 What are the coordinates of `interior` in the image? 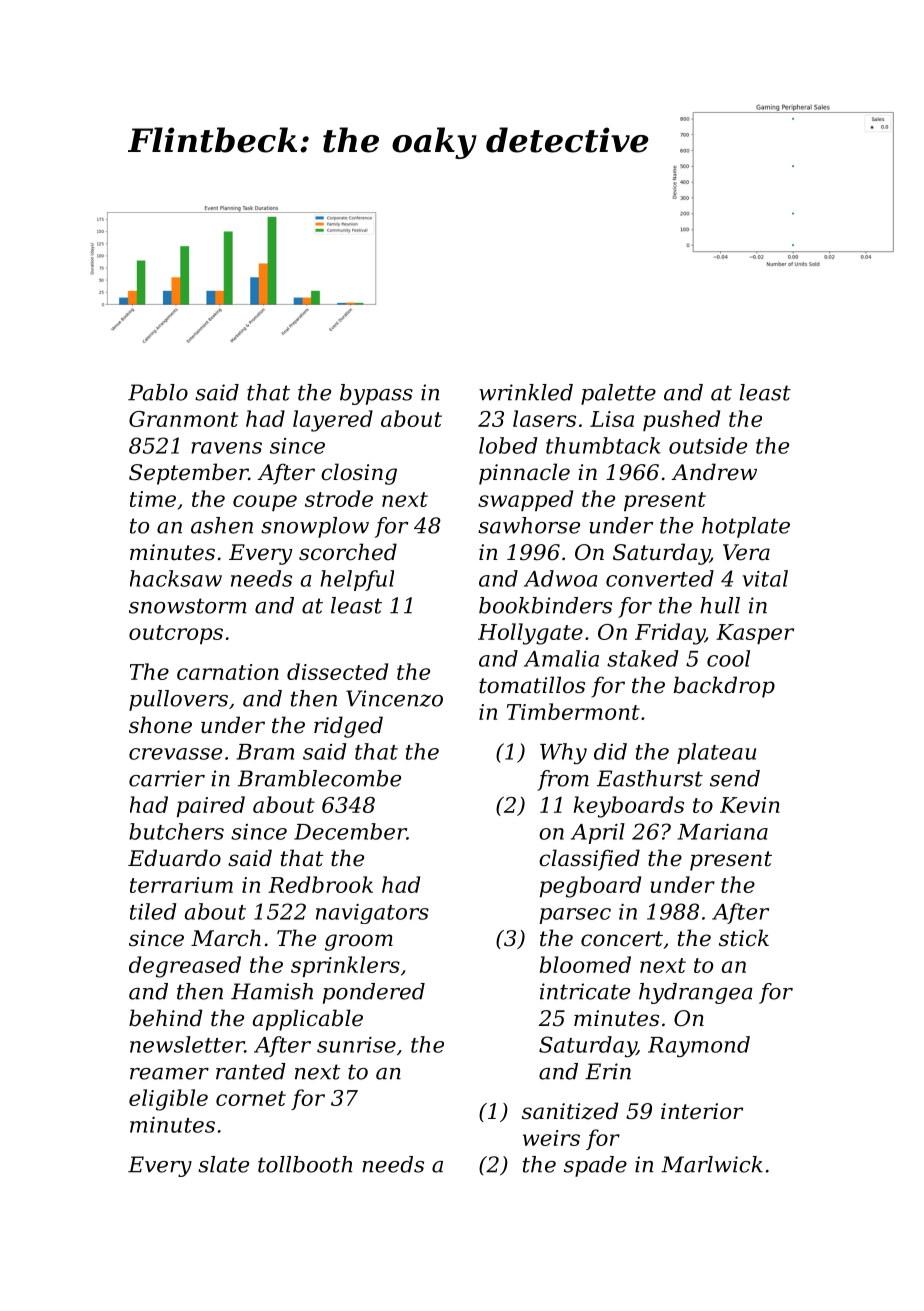 It's located at (702, 1111).
